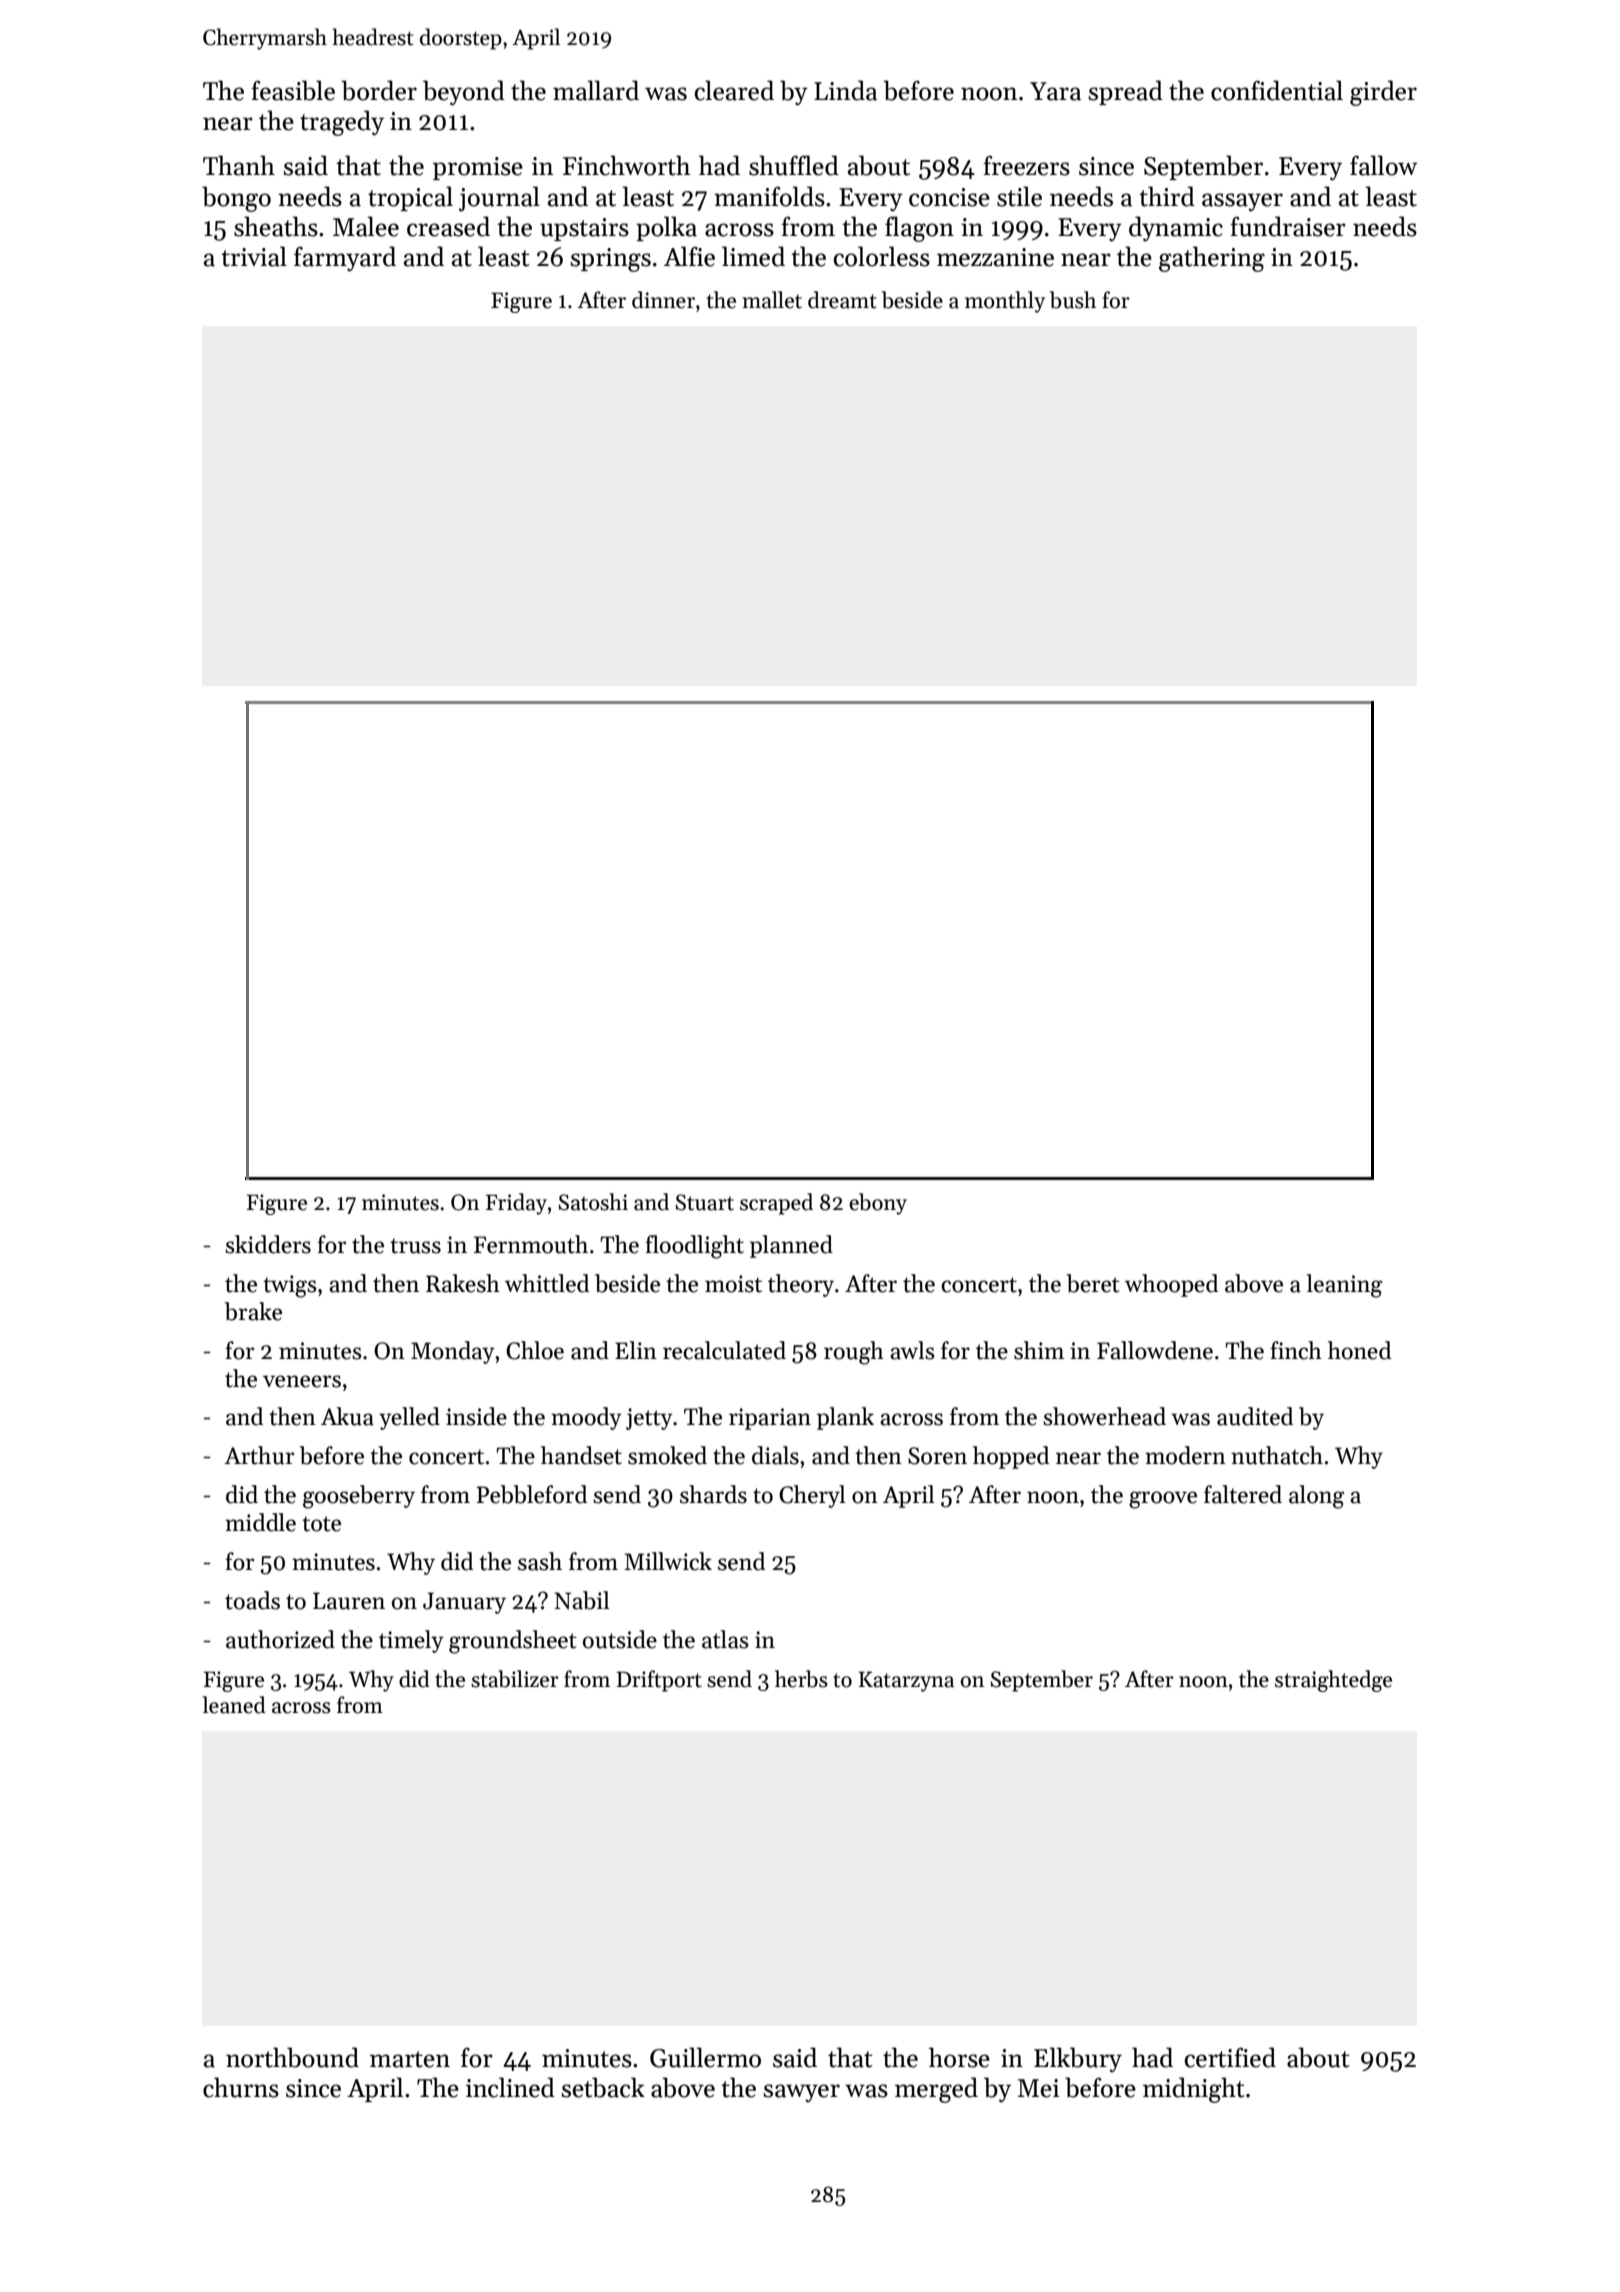 The width and height of the screenshot is (1620, 2292). What do you see at coordinates (906, 1681) in the screenshot?
I see `Katarzyna` at bounding box center [906, 1681].
